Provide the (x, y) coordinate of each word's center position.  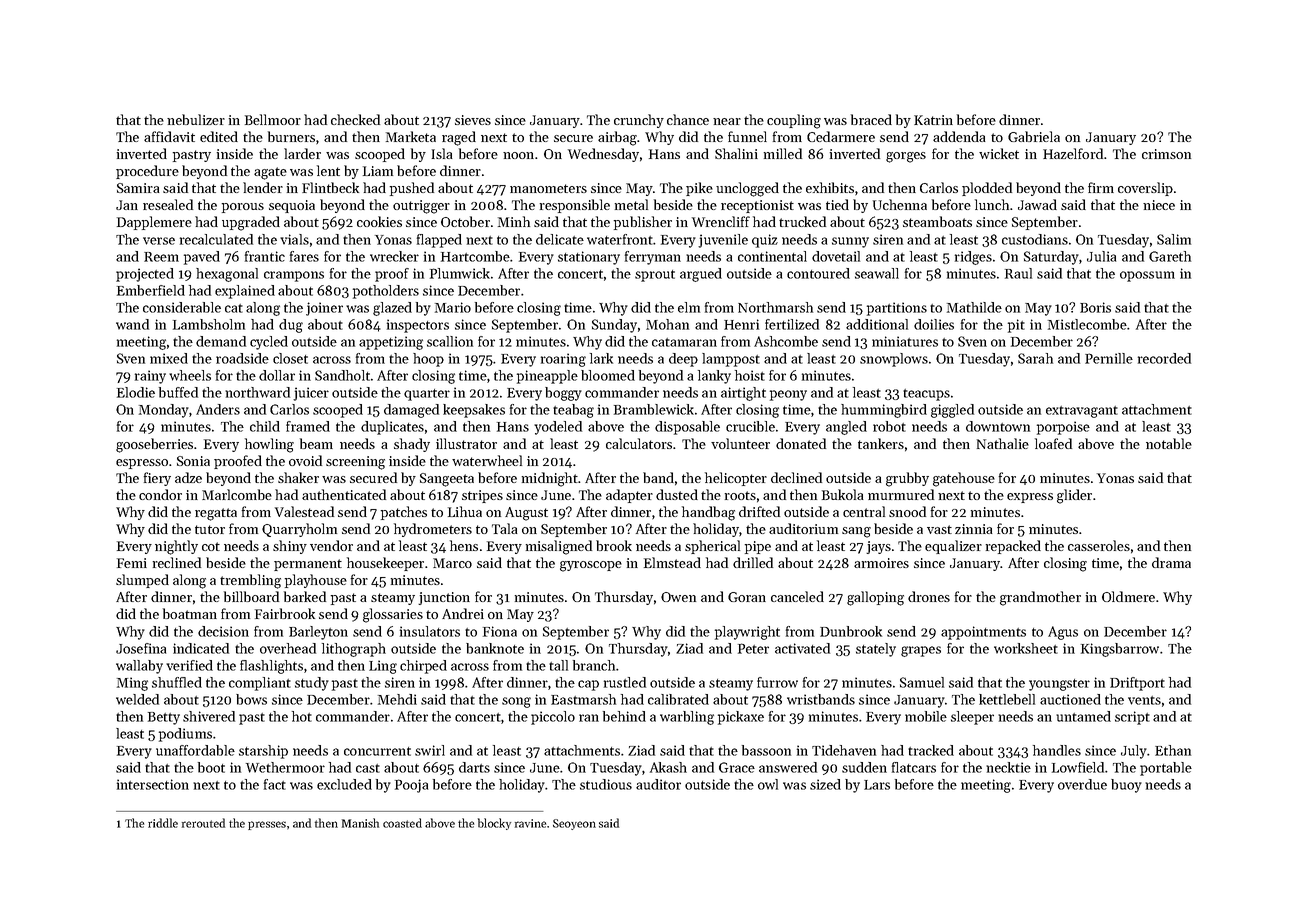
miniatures (905, 341)
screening (355, 463)
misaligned (559, 547)
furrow (777, 682)
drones (929, 596)
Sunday (614, 326)
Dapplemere (154, 223)
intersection (153, 784)
